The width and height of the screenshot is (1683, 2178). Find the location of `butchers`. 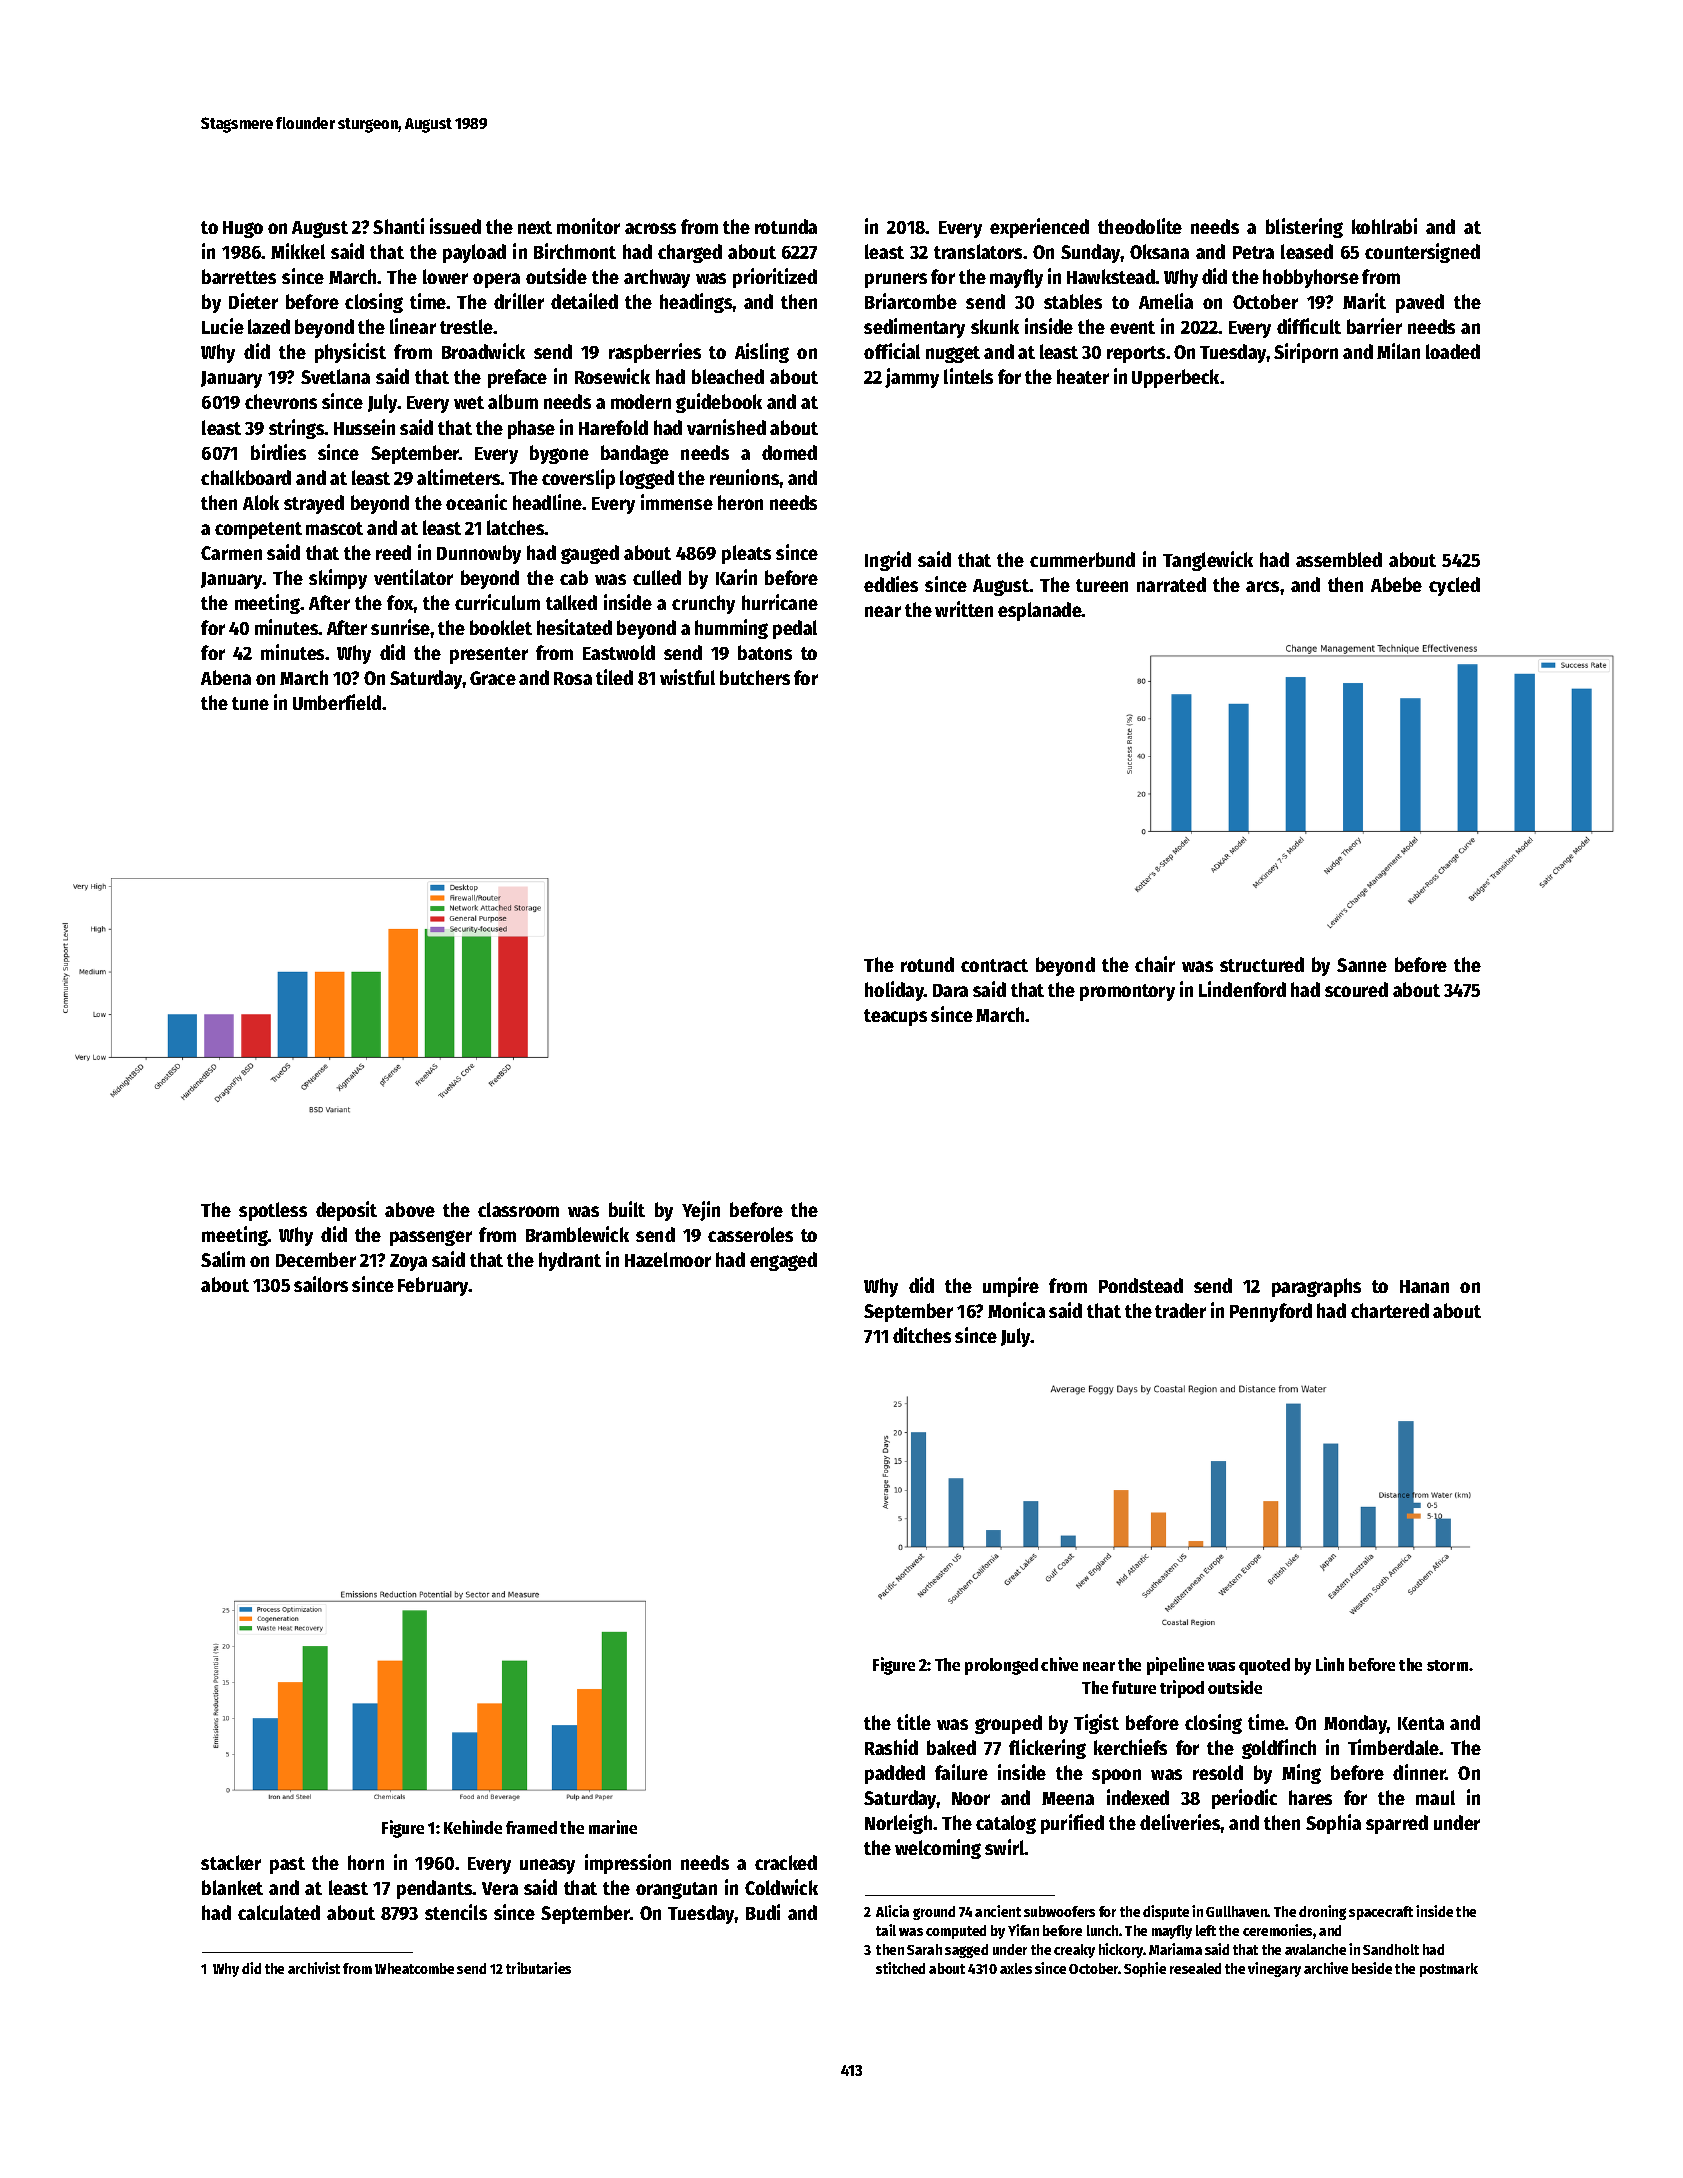

butchers is located at coordinates (755, 677).
